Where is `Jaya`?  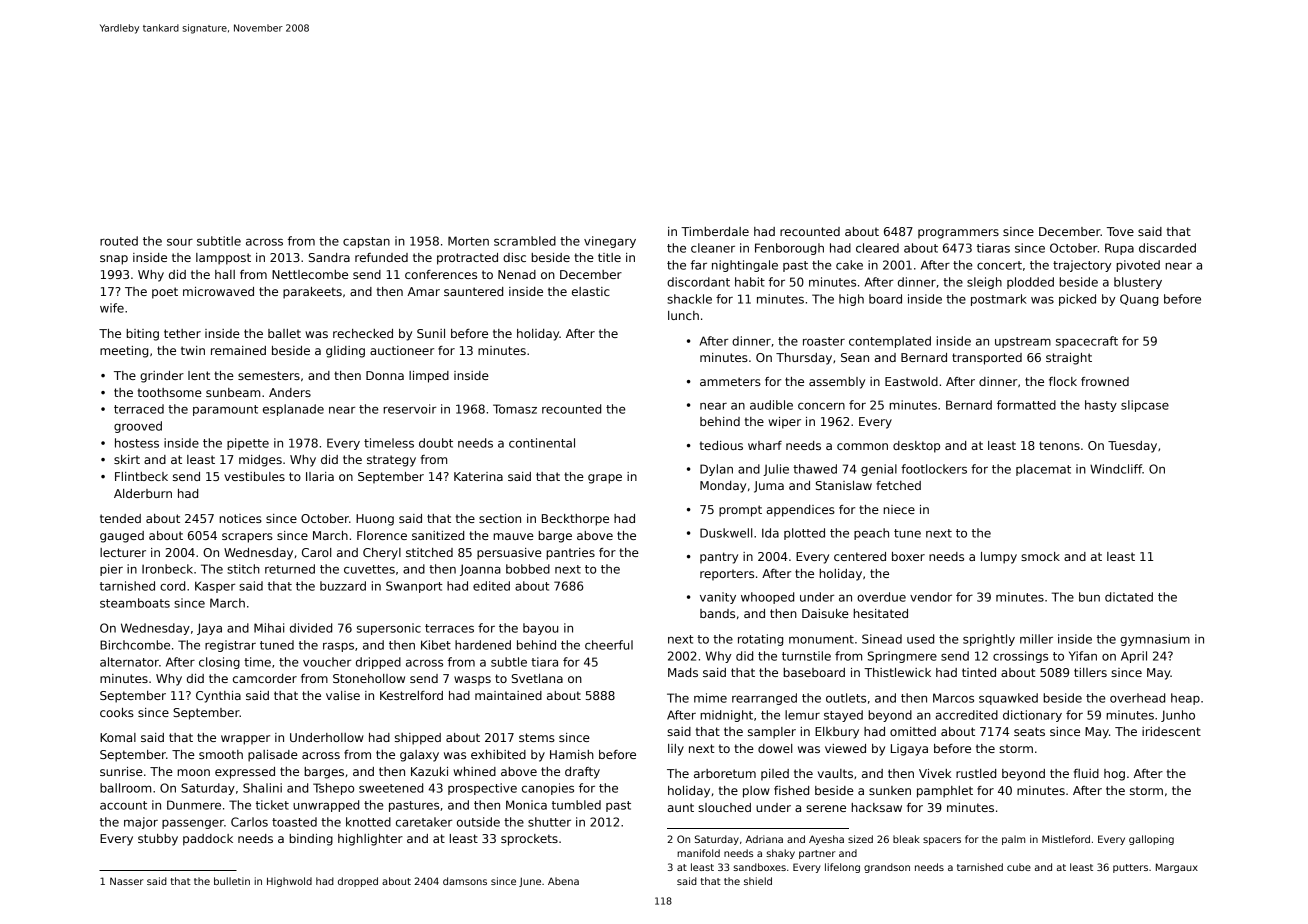 Jaya is located at coordinates (209, 629).
